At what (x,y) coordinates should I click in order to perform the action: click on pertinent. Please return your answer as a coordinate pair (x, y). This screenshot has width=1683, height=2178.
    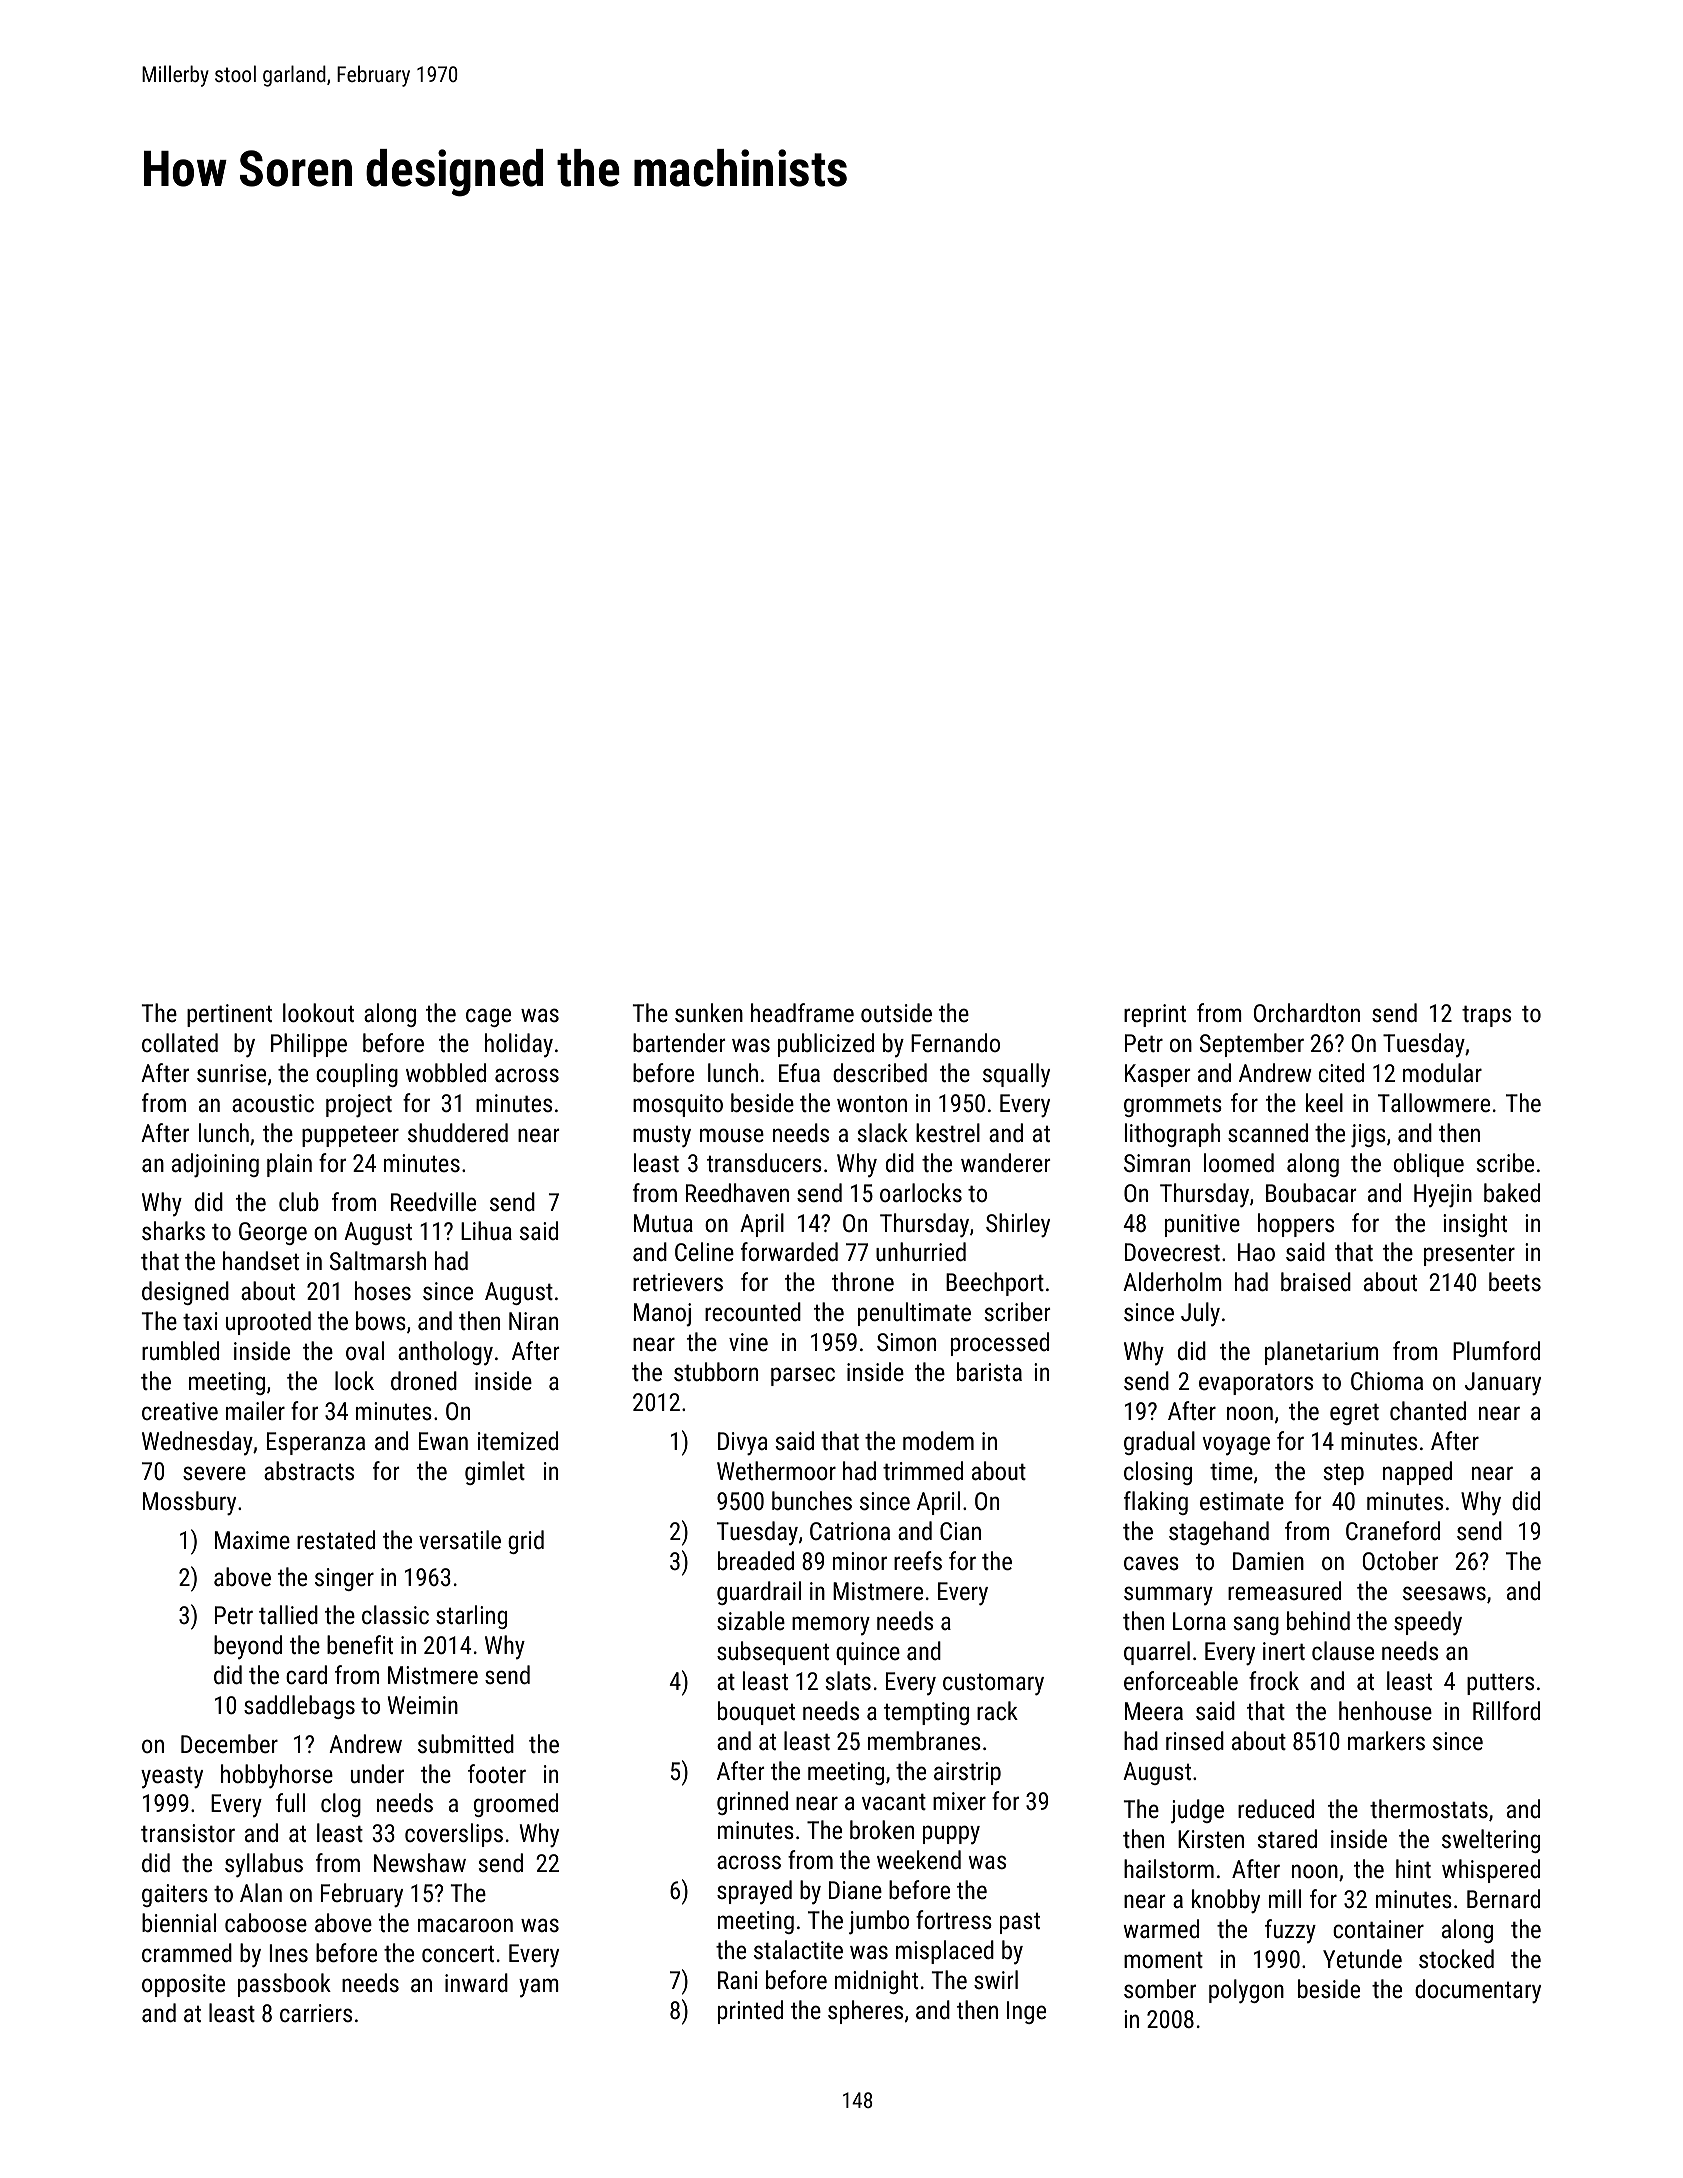
    Looking at the image, I should click on (229, 1015).
